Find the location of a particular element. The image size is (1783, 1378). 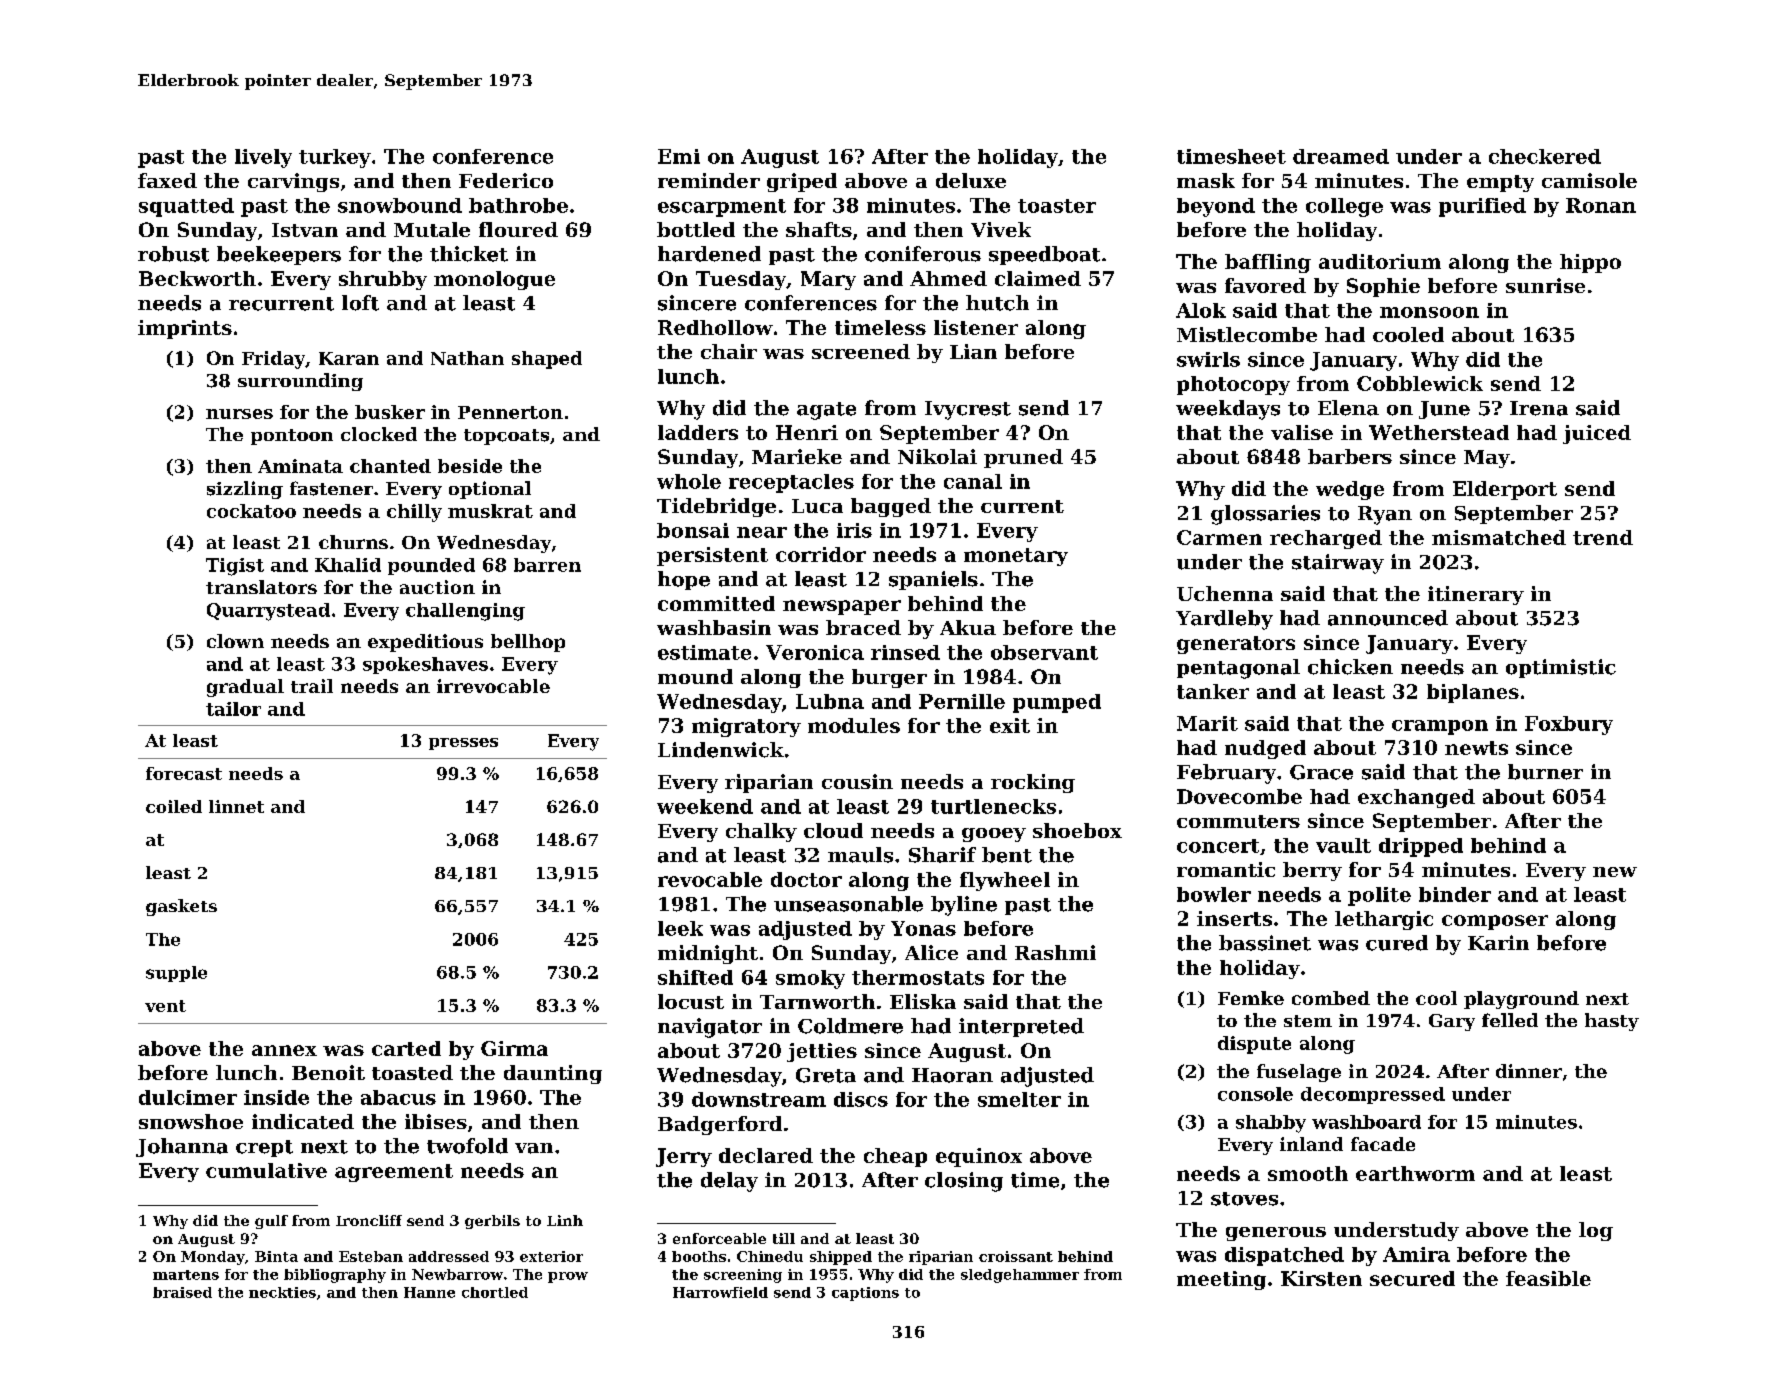

presses is located at coordinates (463, 744).
